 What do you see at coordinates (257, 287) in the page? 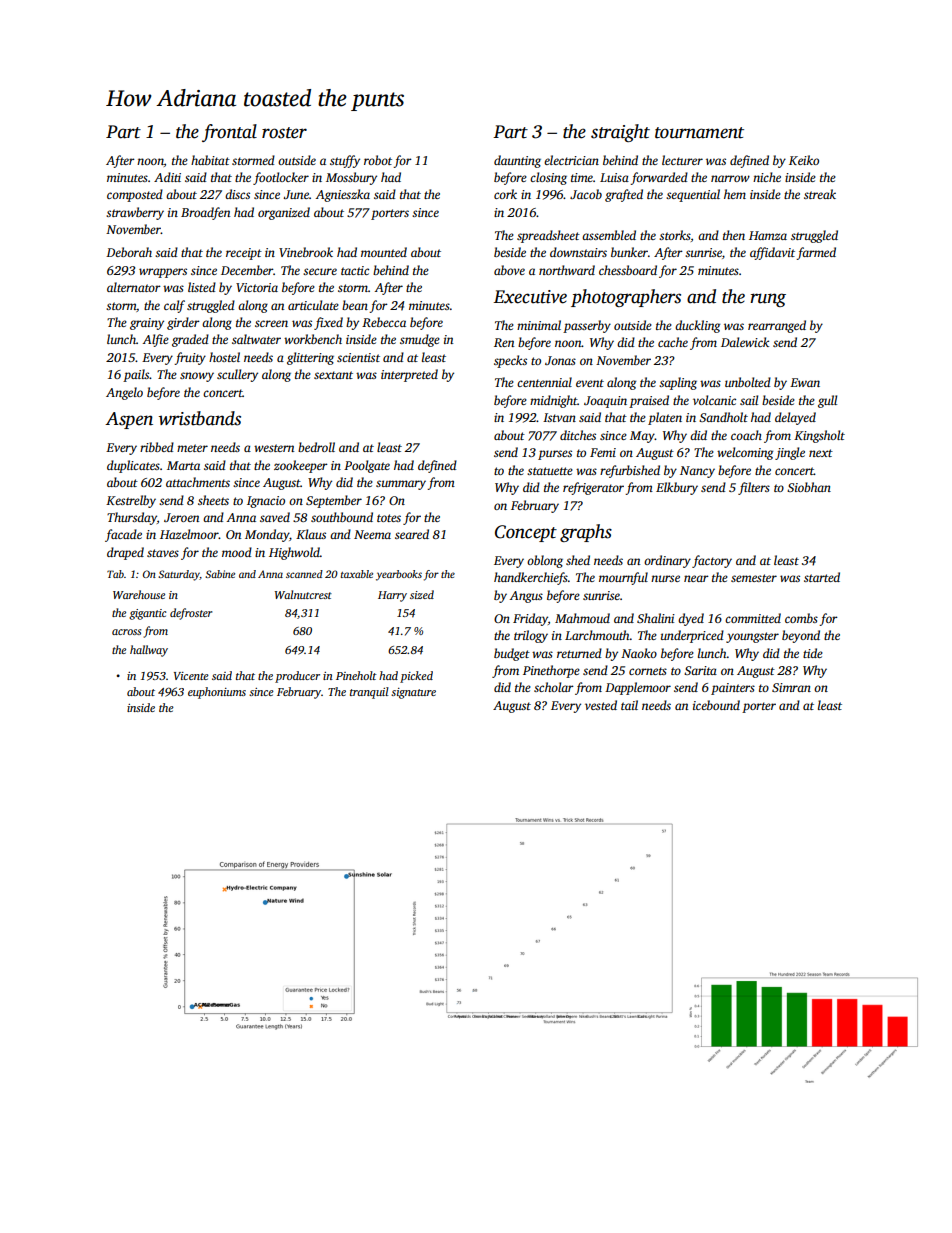
I see `Victoria` at bounding box center [257, 287].
